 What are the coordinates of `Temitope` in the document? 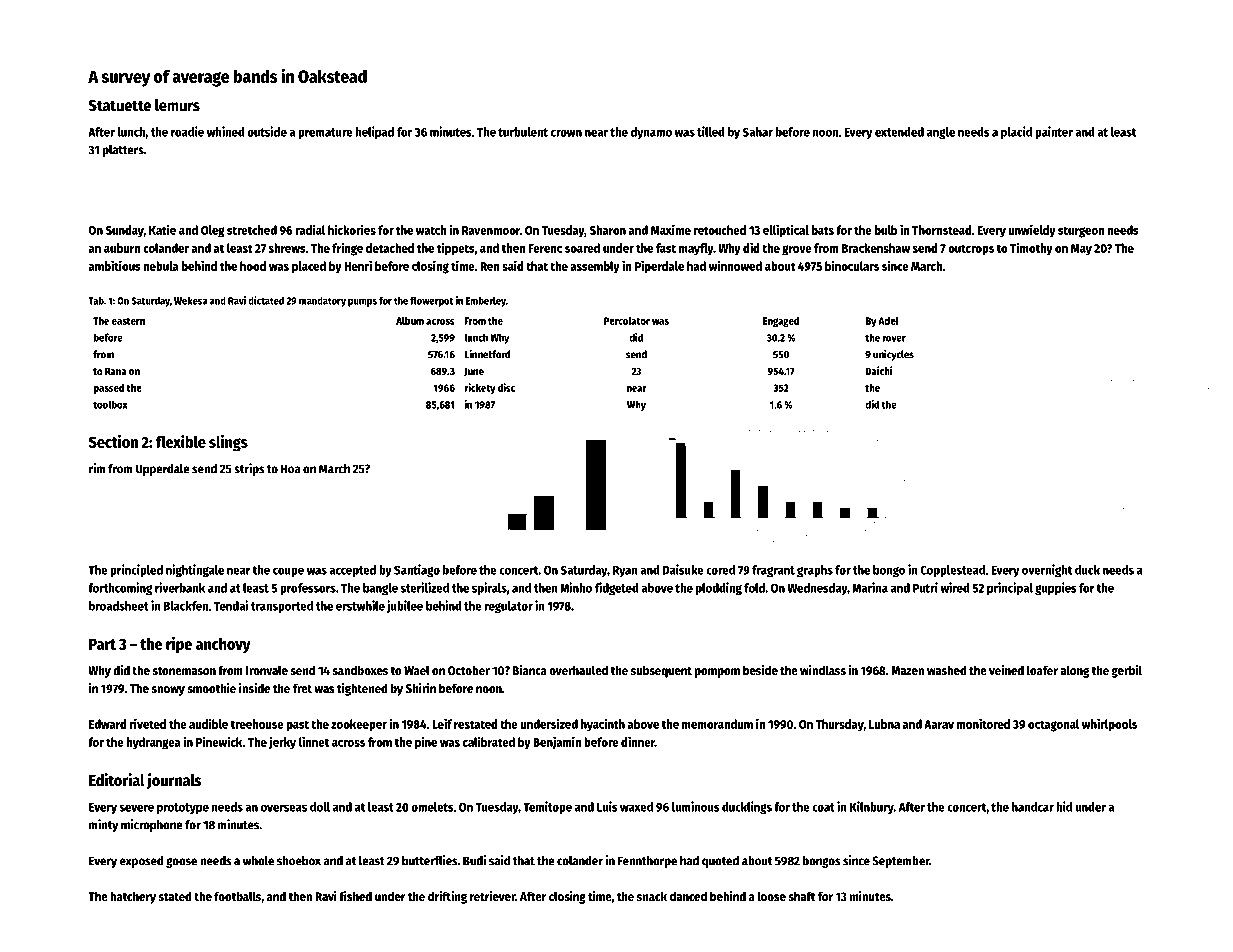 It's located at (547, 807).
